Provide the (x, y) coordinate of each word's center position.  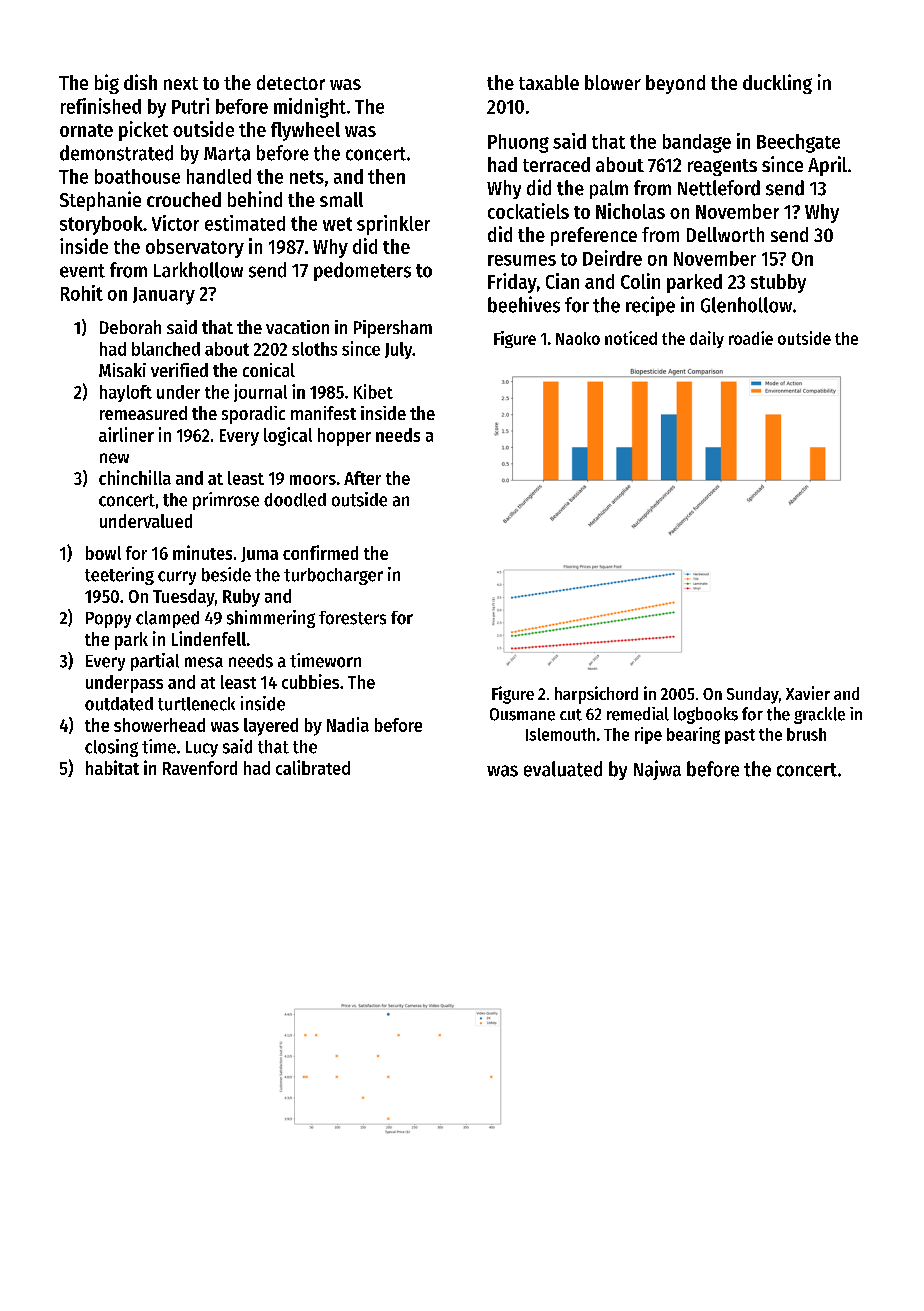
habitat (112, 767)
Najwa (657, 770)
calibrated (313, 767)
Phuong (518, 143)
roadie (751, 338)
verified (179, 370)
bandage (697, 143)
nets (307, 177)
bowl (103, 553)
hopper (344, 437)
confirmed (320, 552)
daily (707, 339)
